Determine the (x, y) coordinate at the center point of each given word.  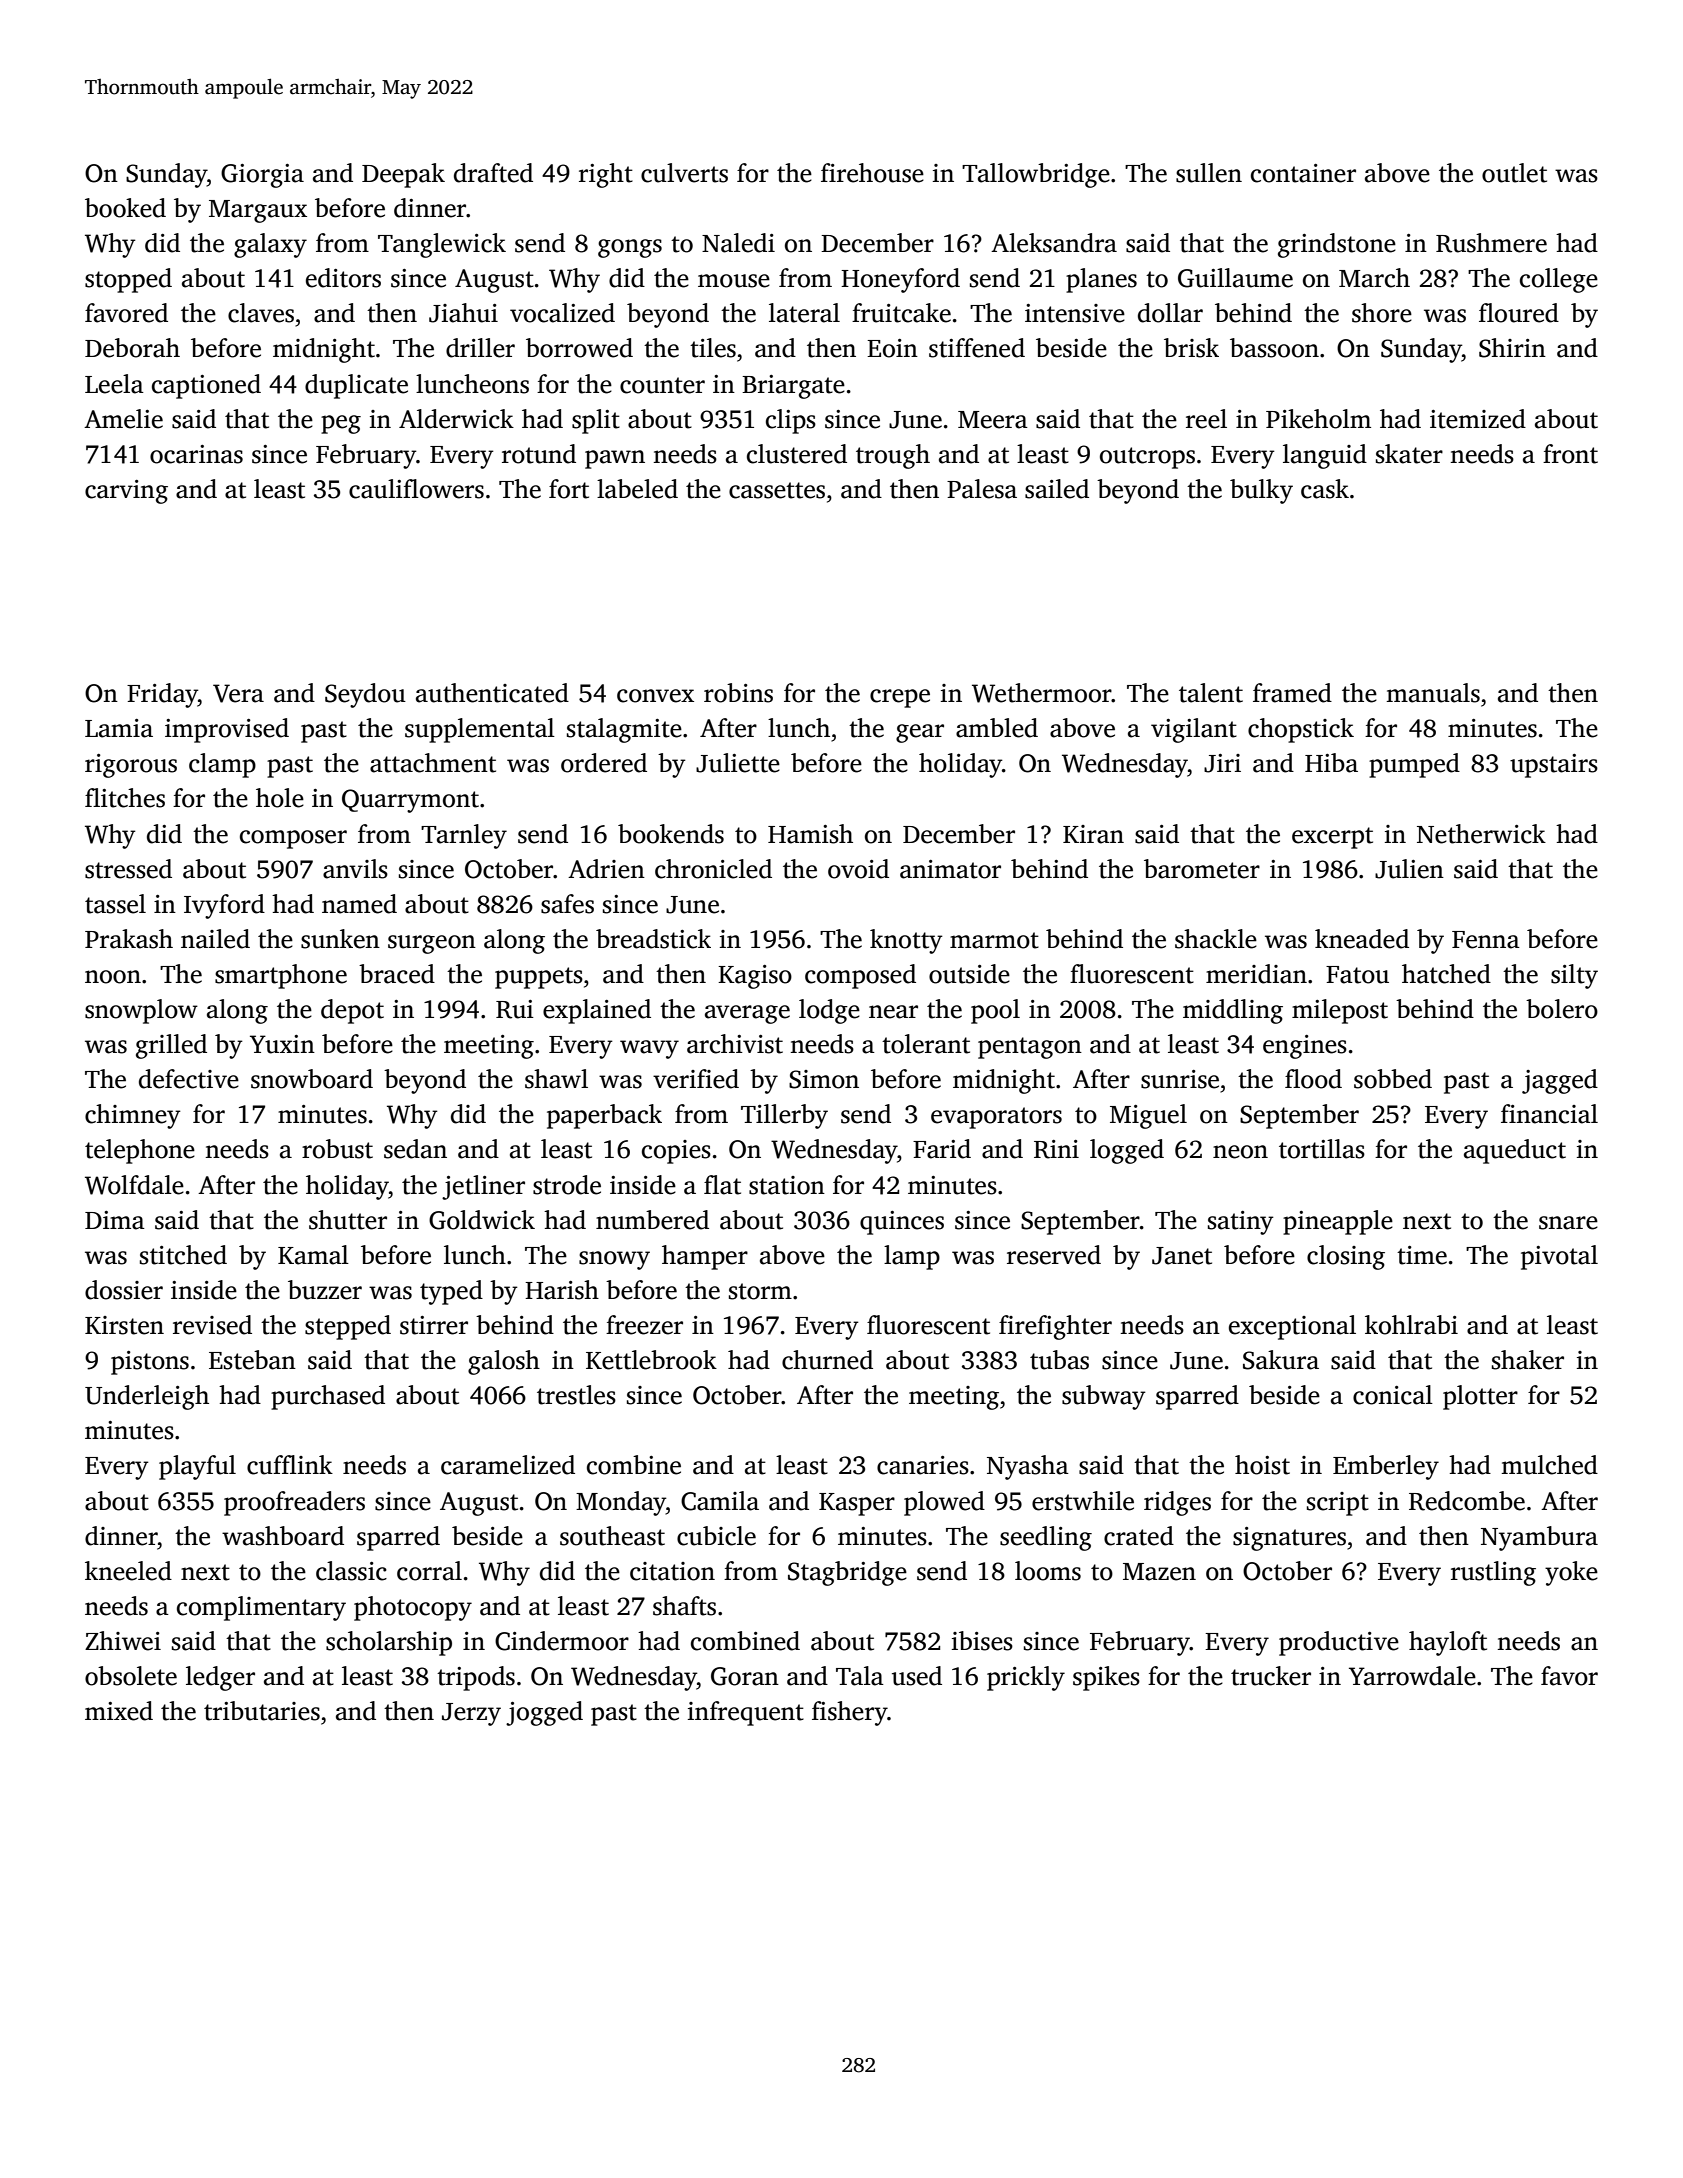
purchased (328, 1397)
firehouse (872, 173)
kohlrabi (1411, 1325)
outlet (1514, 173)
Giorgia (262, 176)
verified (696, 1079)
